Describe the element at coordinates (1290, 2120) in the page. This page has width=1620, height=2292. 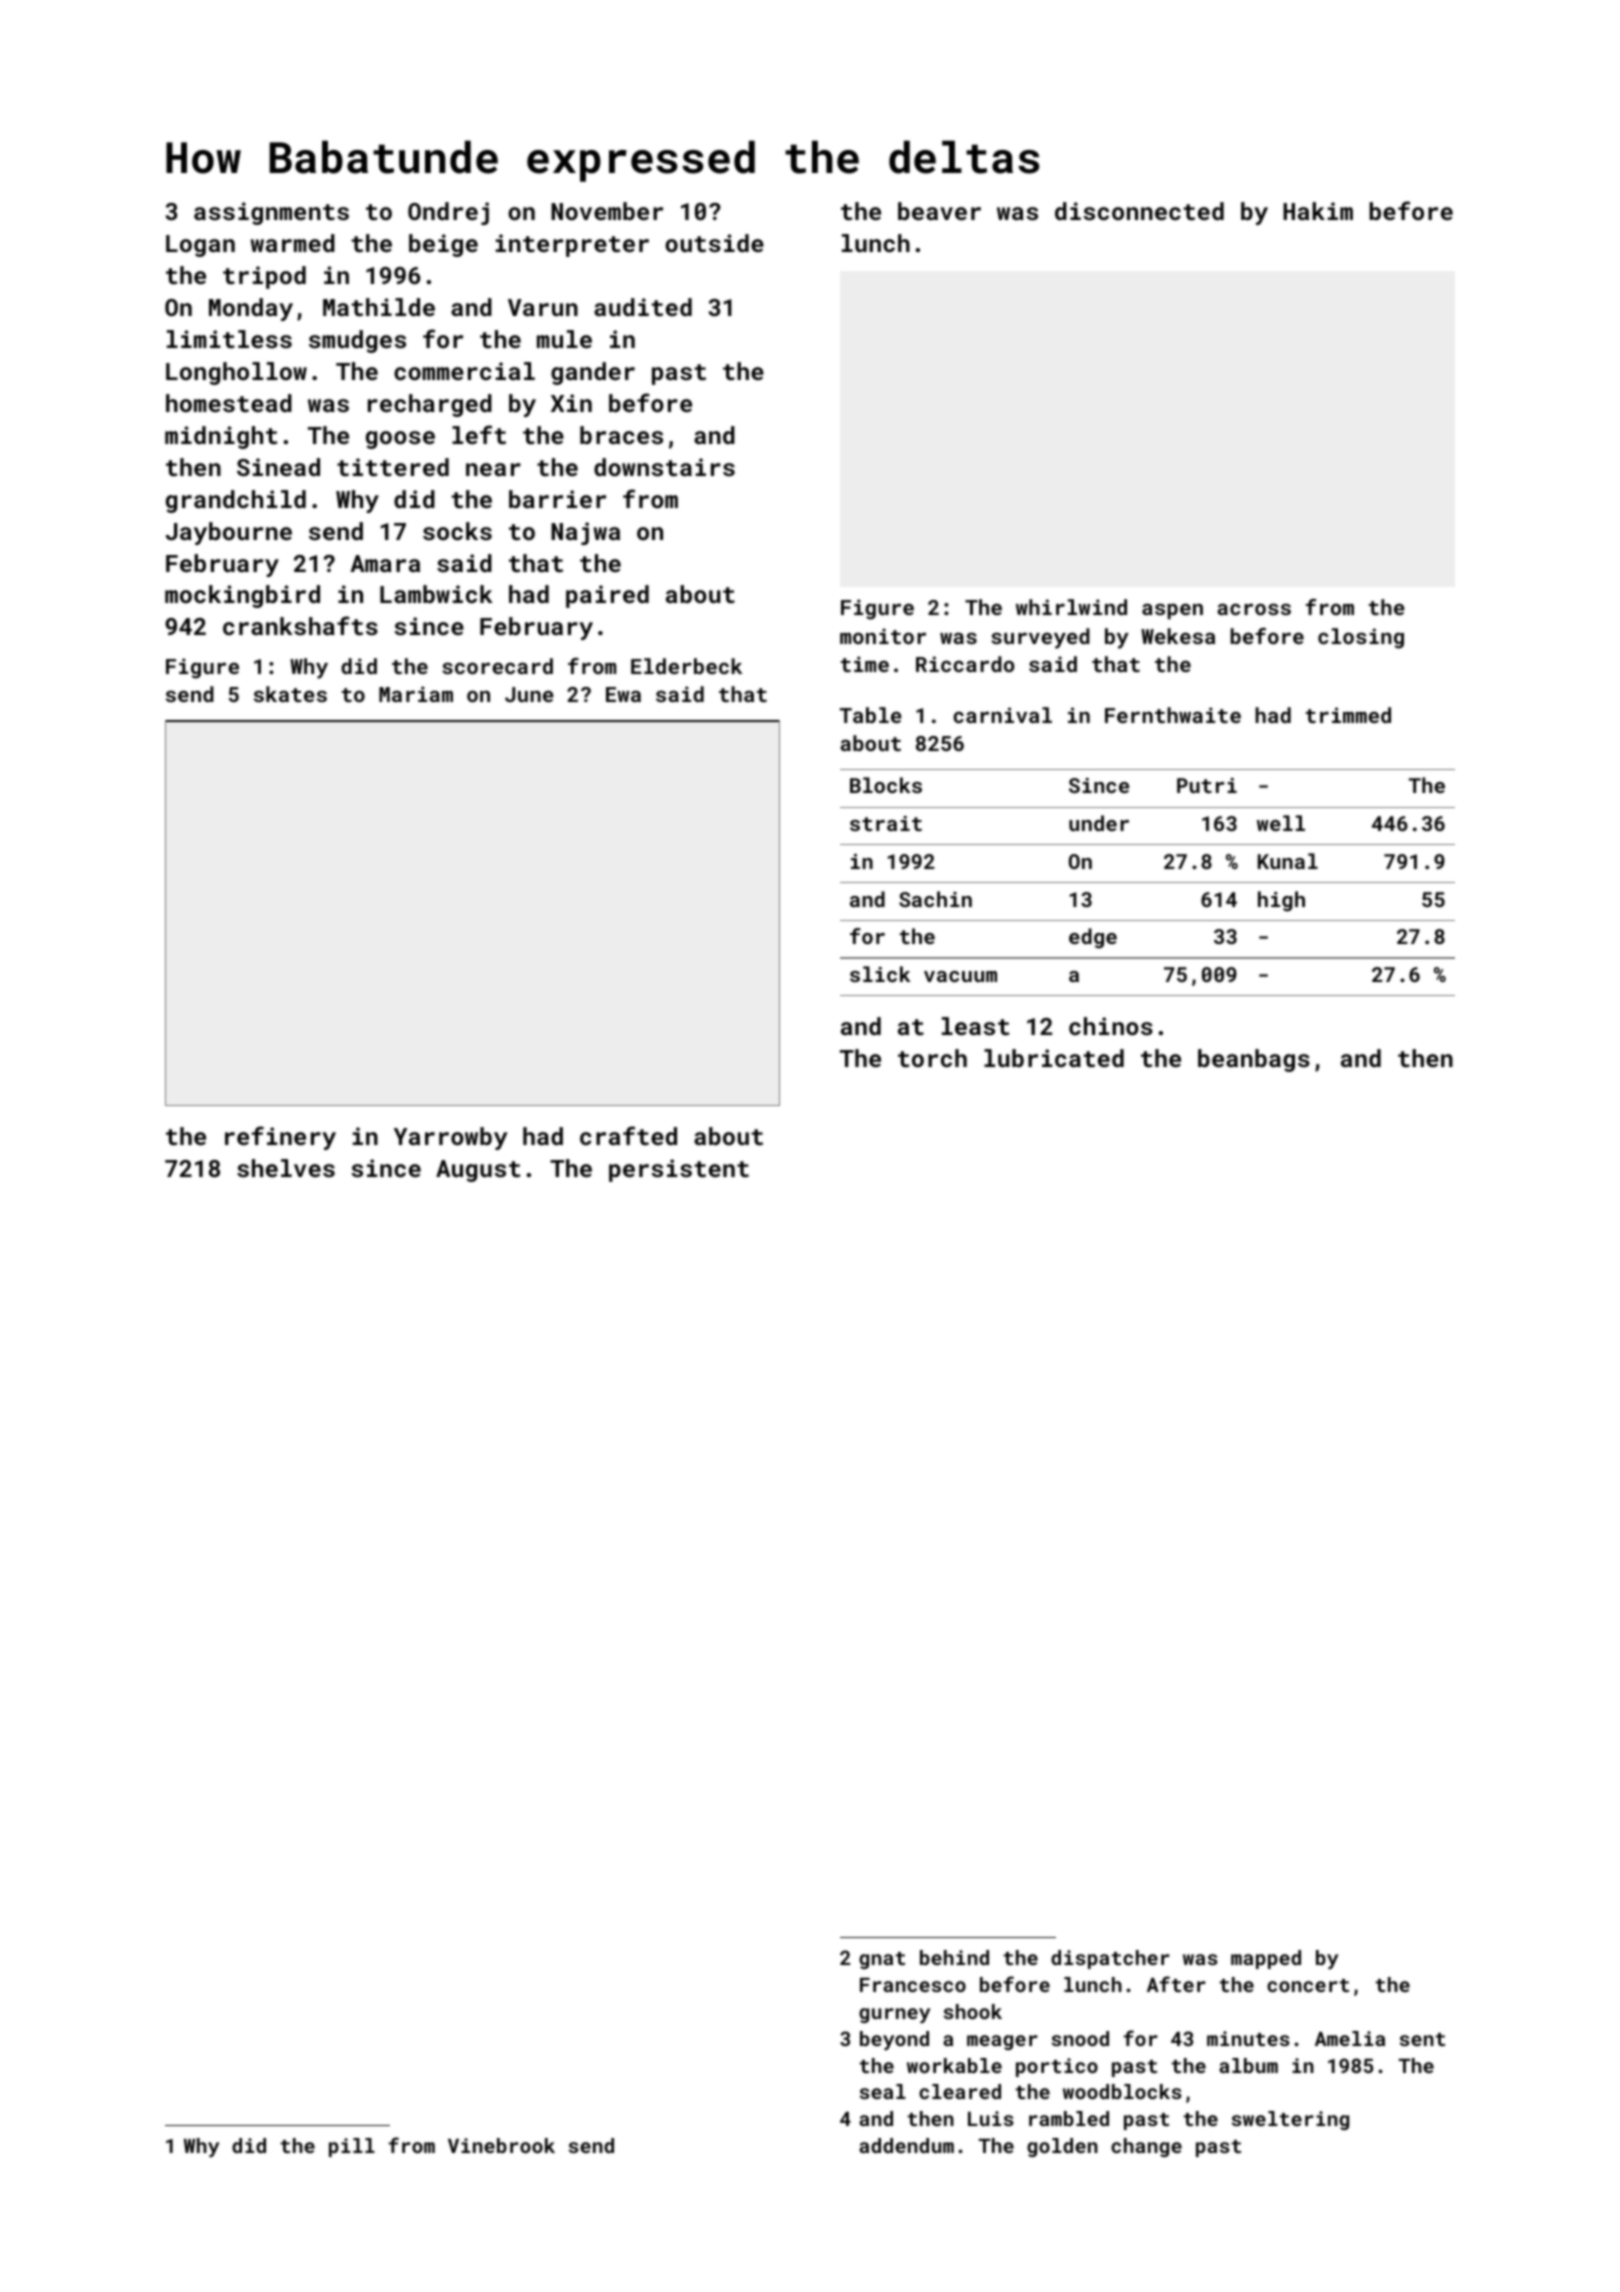
I see `sweltering` at that location.
